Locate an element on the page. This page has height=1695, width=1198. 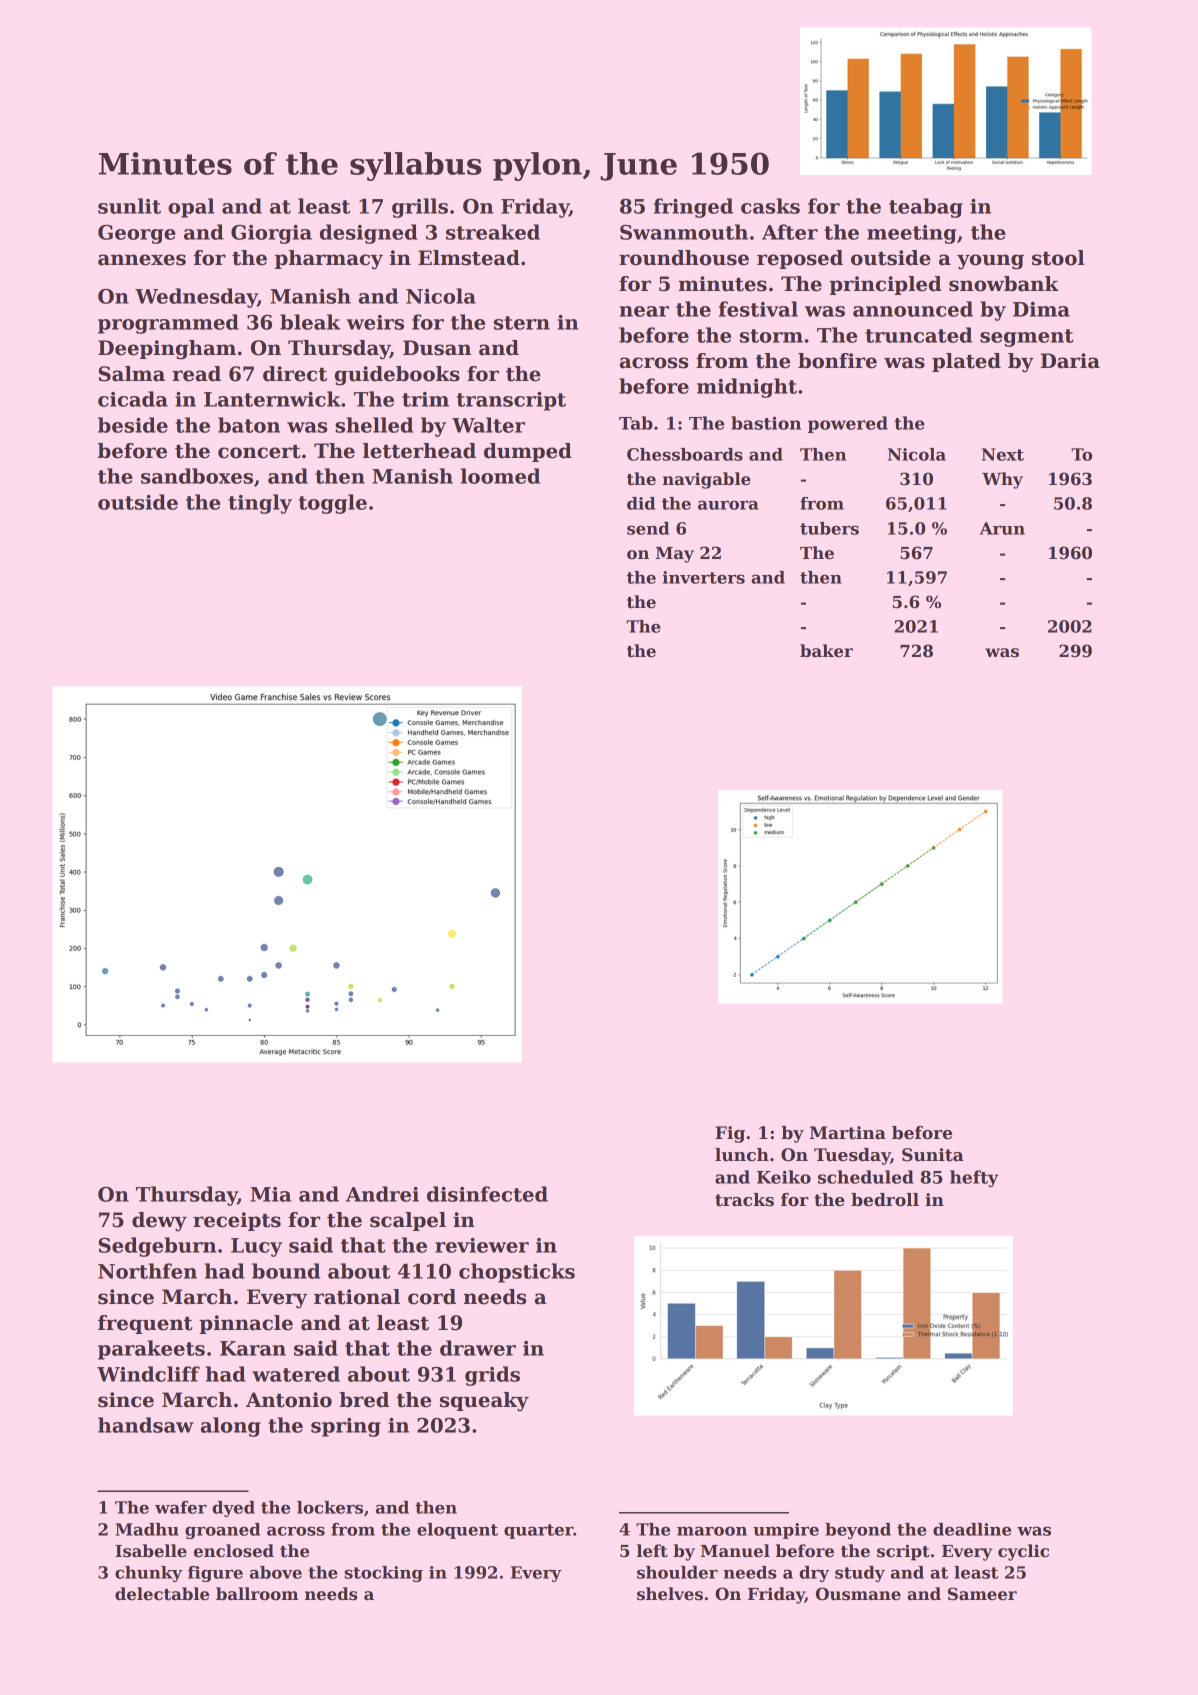
Antonio is located at coordinates (289, 1400).
